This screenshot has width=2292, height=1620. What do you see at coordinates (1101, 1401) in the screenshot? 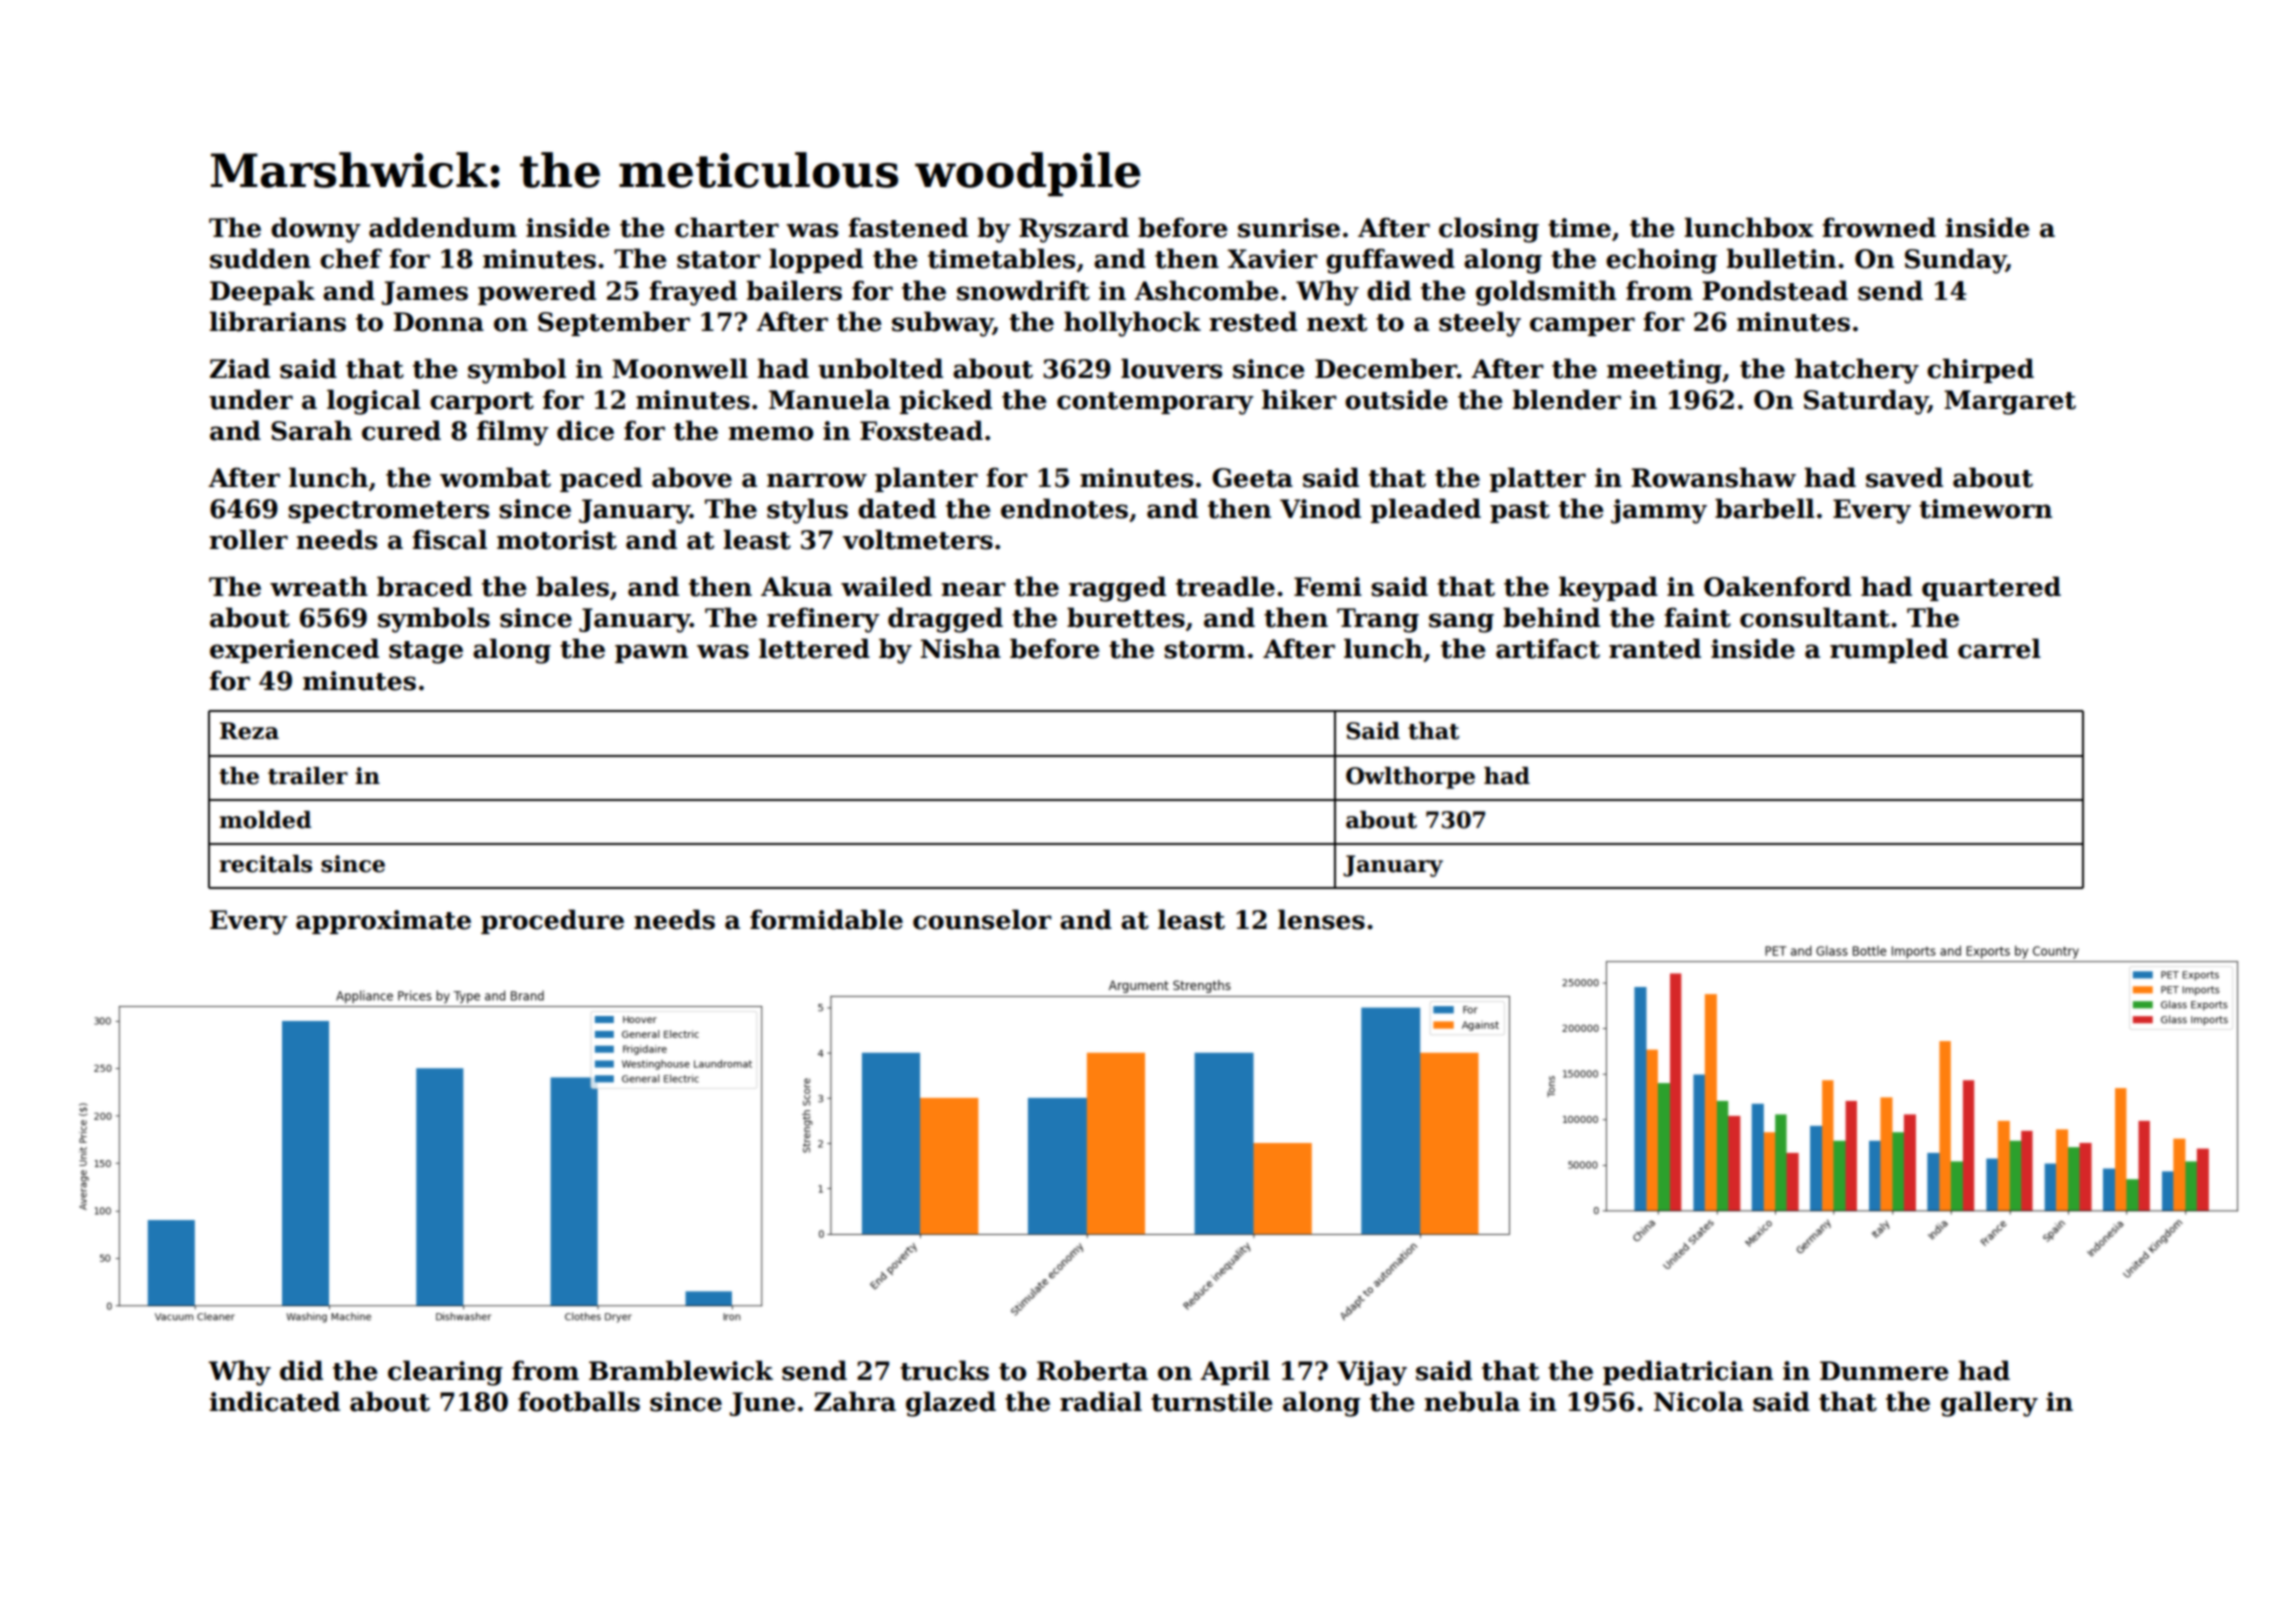
I see `radial` at bounding box center [1101, 1401].
